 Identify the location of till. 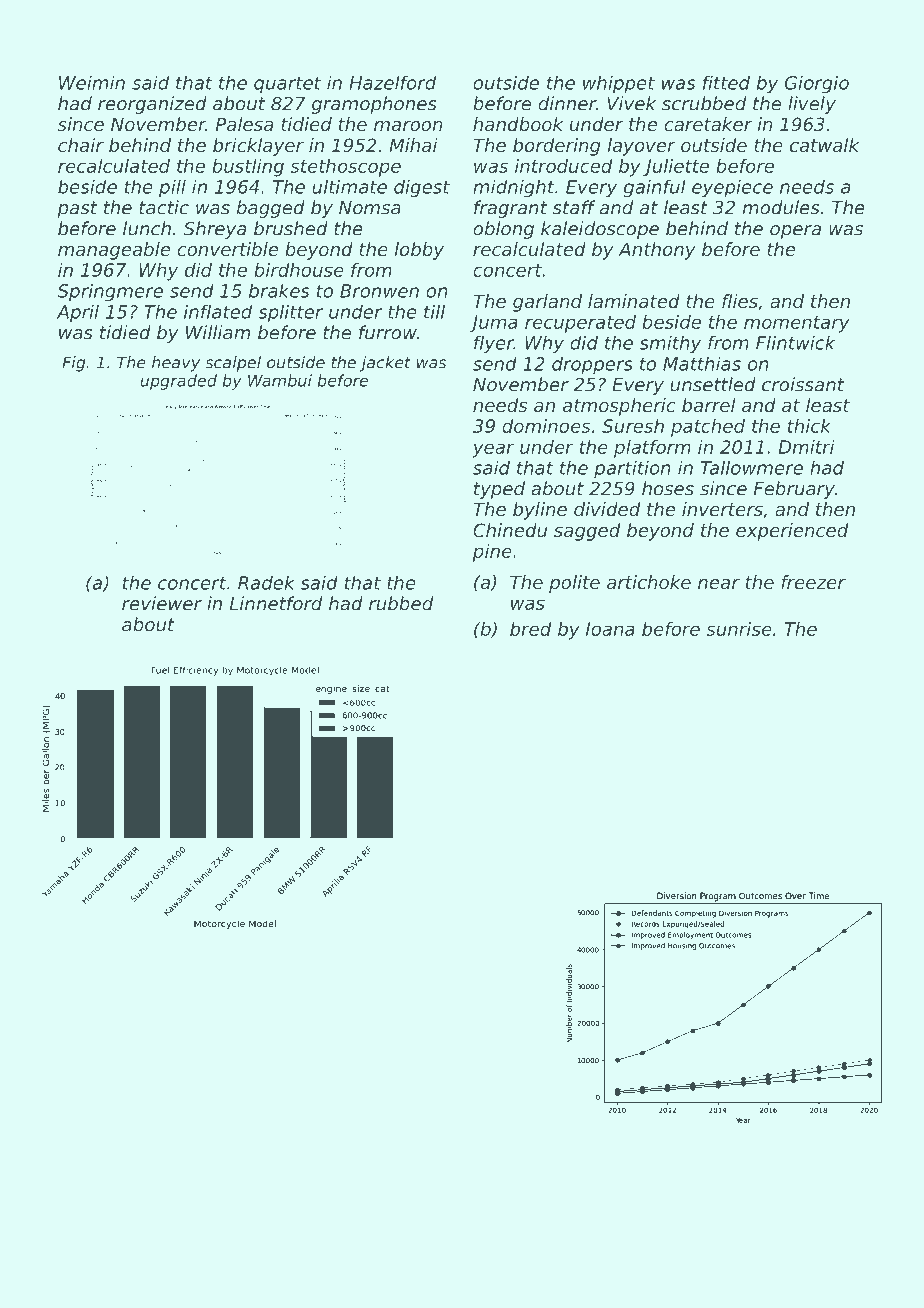
(434, 311).
